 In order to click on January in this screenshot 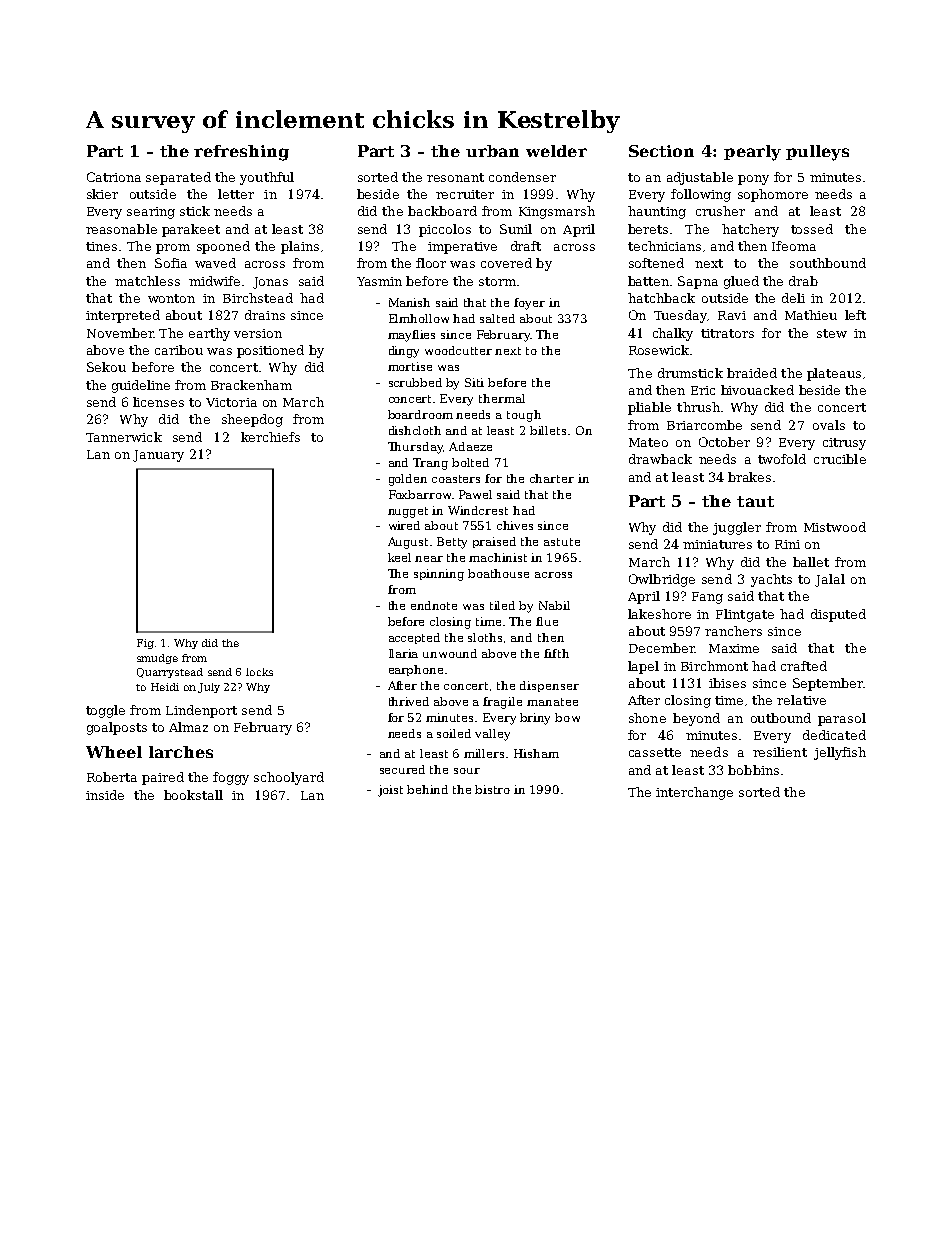, I will do `click(158, 456)`.
